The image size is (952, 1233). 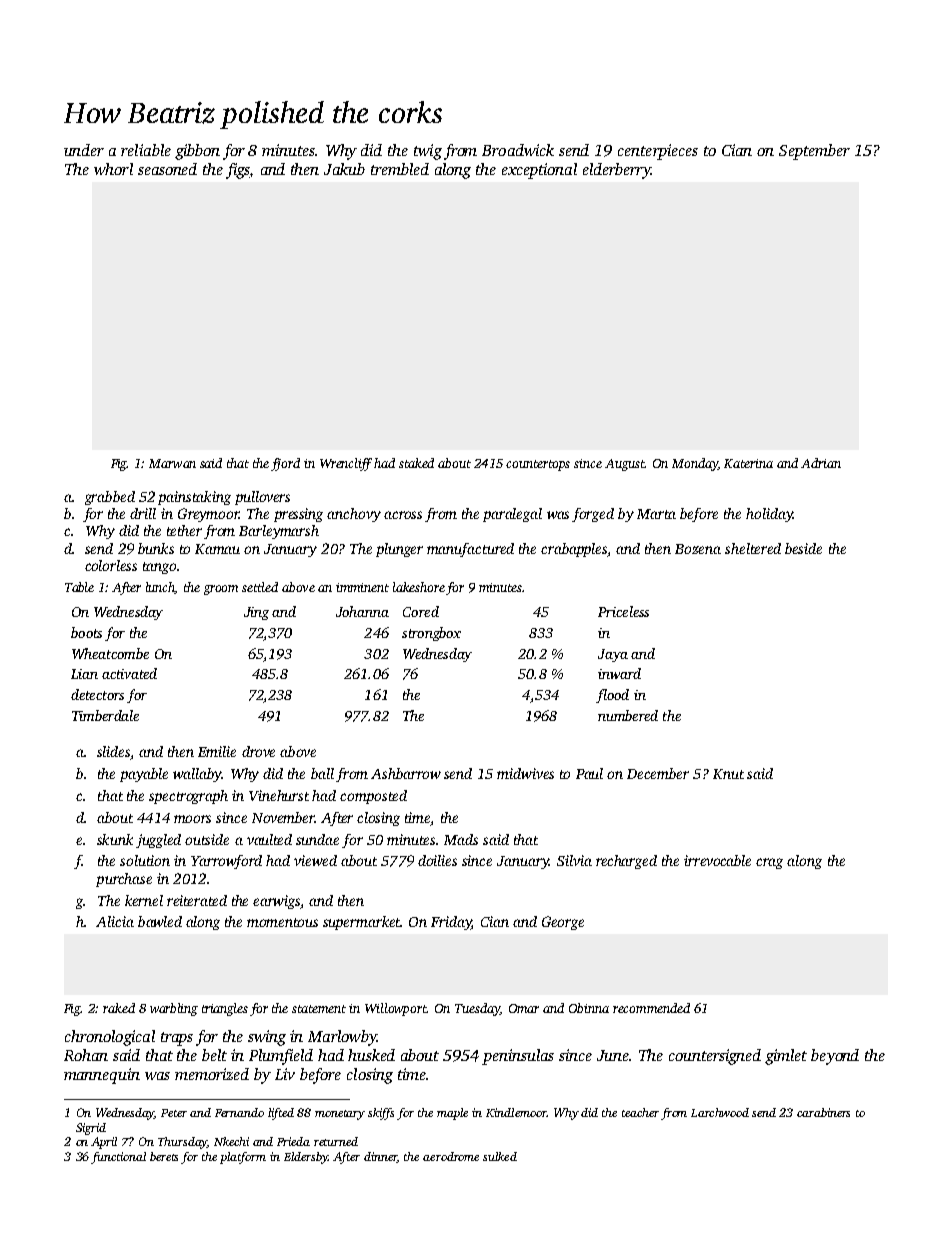 What do you see at coordinates (769, 863) in the screenshot?
I see `crag` at bounding box center [769, 863].
